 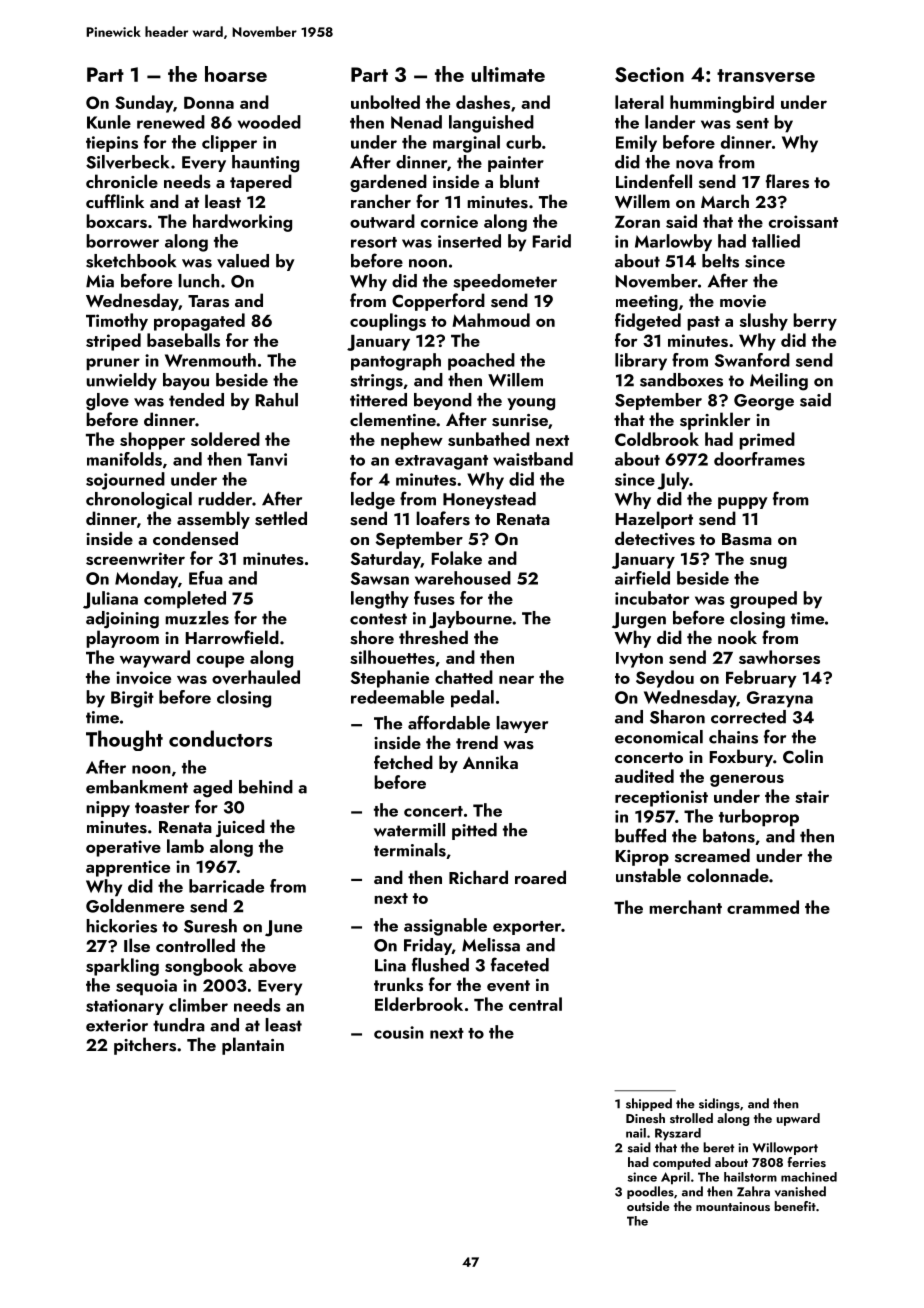 I want to click on slushy, so click(x=764, y=322).
